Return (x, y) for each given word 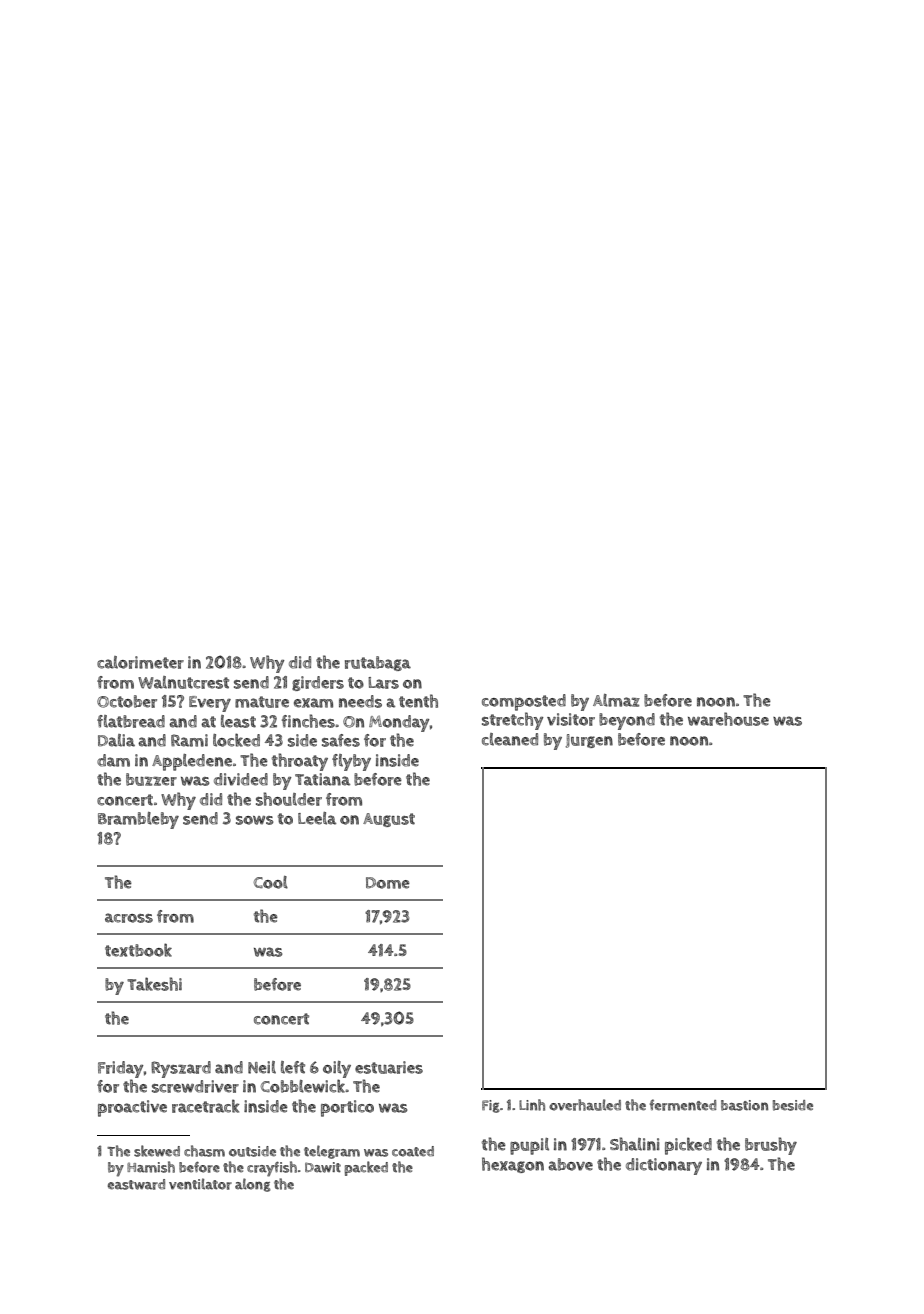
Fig (491, 1106)
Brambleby (138, 820)
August (389, 820)
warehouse (728, 719)
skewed (157, 1151)
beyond (627, 721)
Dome (388, 883)
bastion (744, 1105)
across (129, 918)
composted (524, 702)
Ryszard (181, 1069)
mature (262, 702)
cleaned (510, 739)
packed (366, 1168)
